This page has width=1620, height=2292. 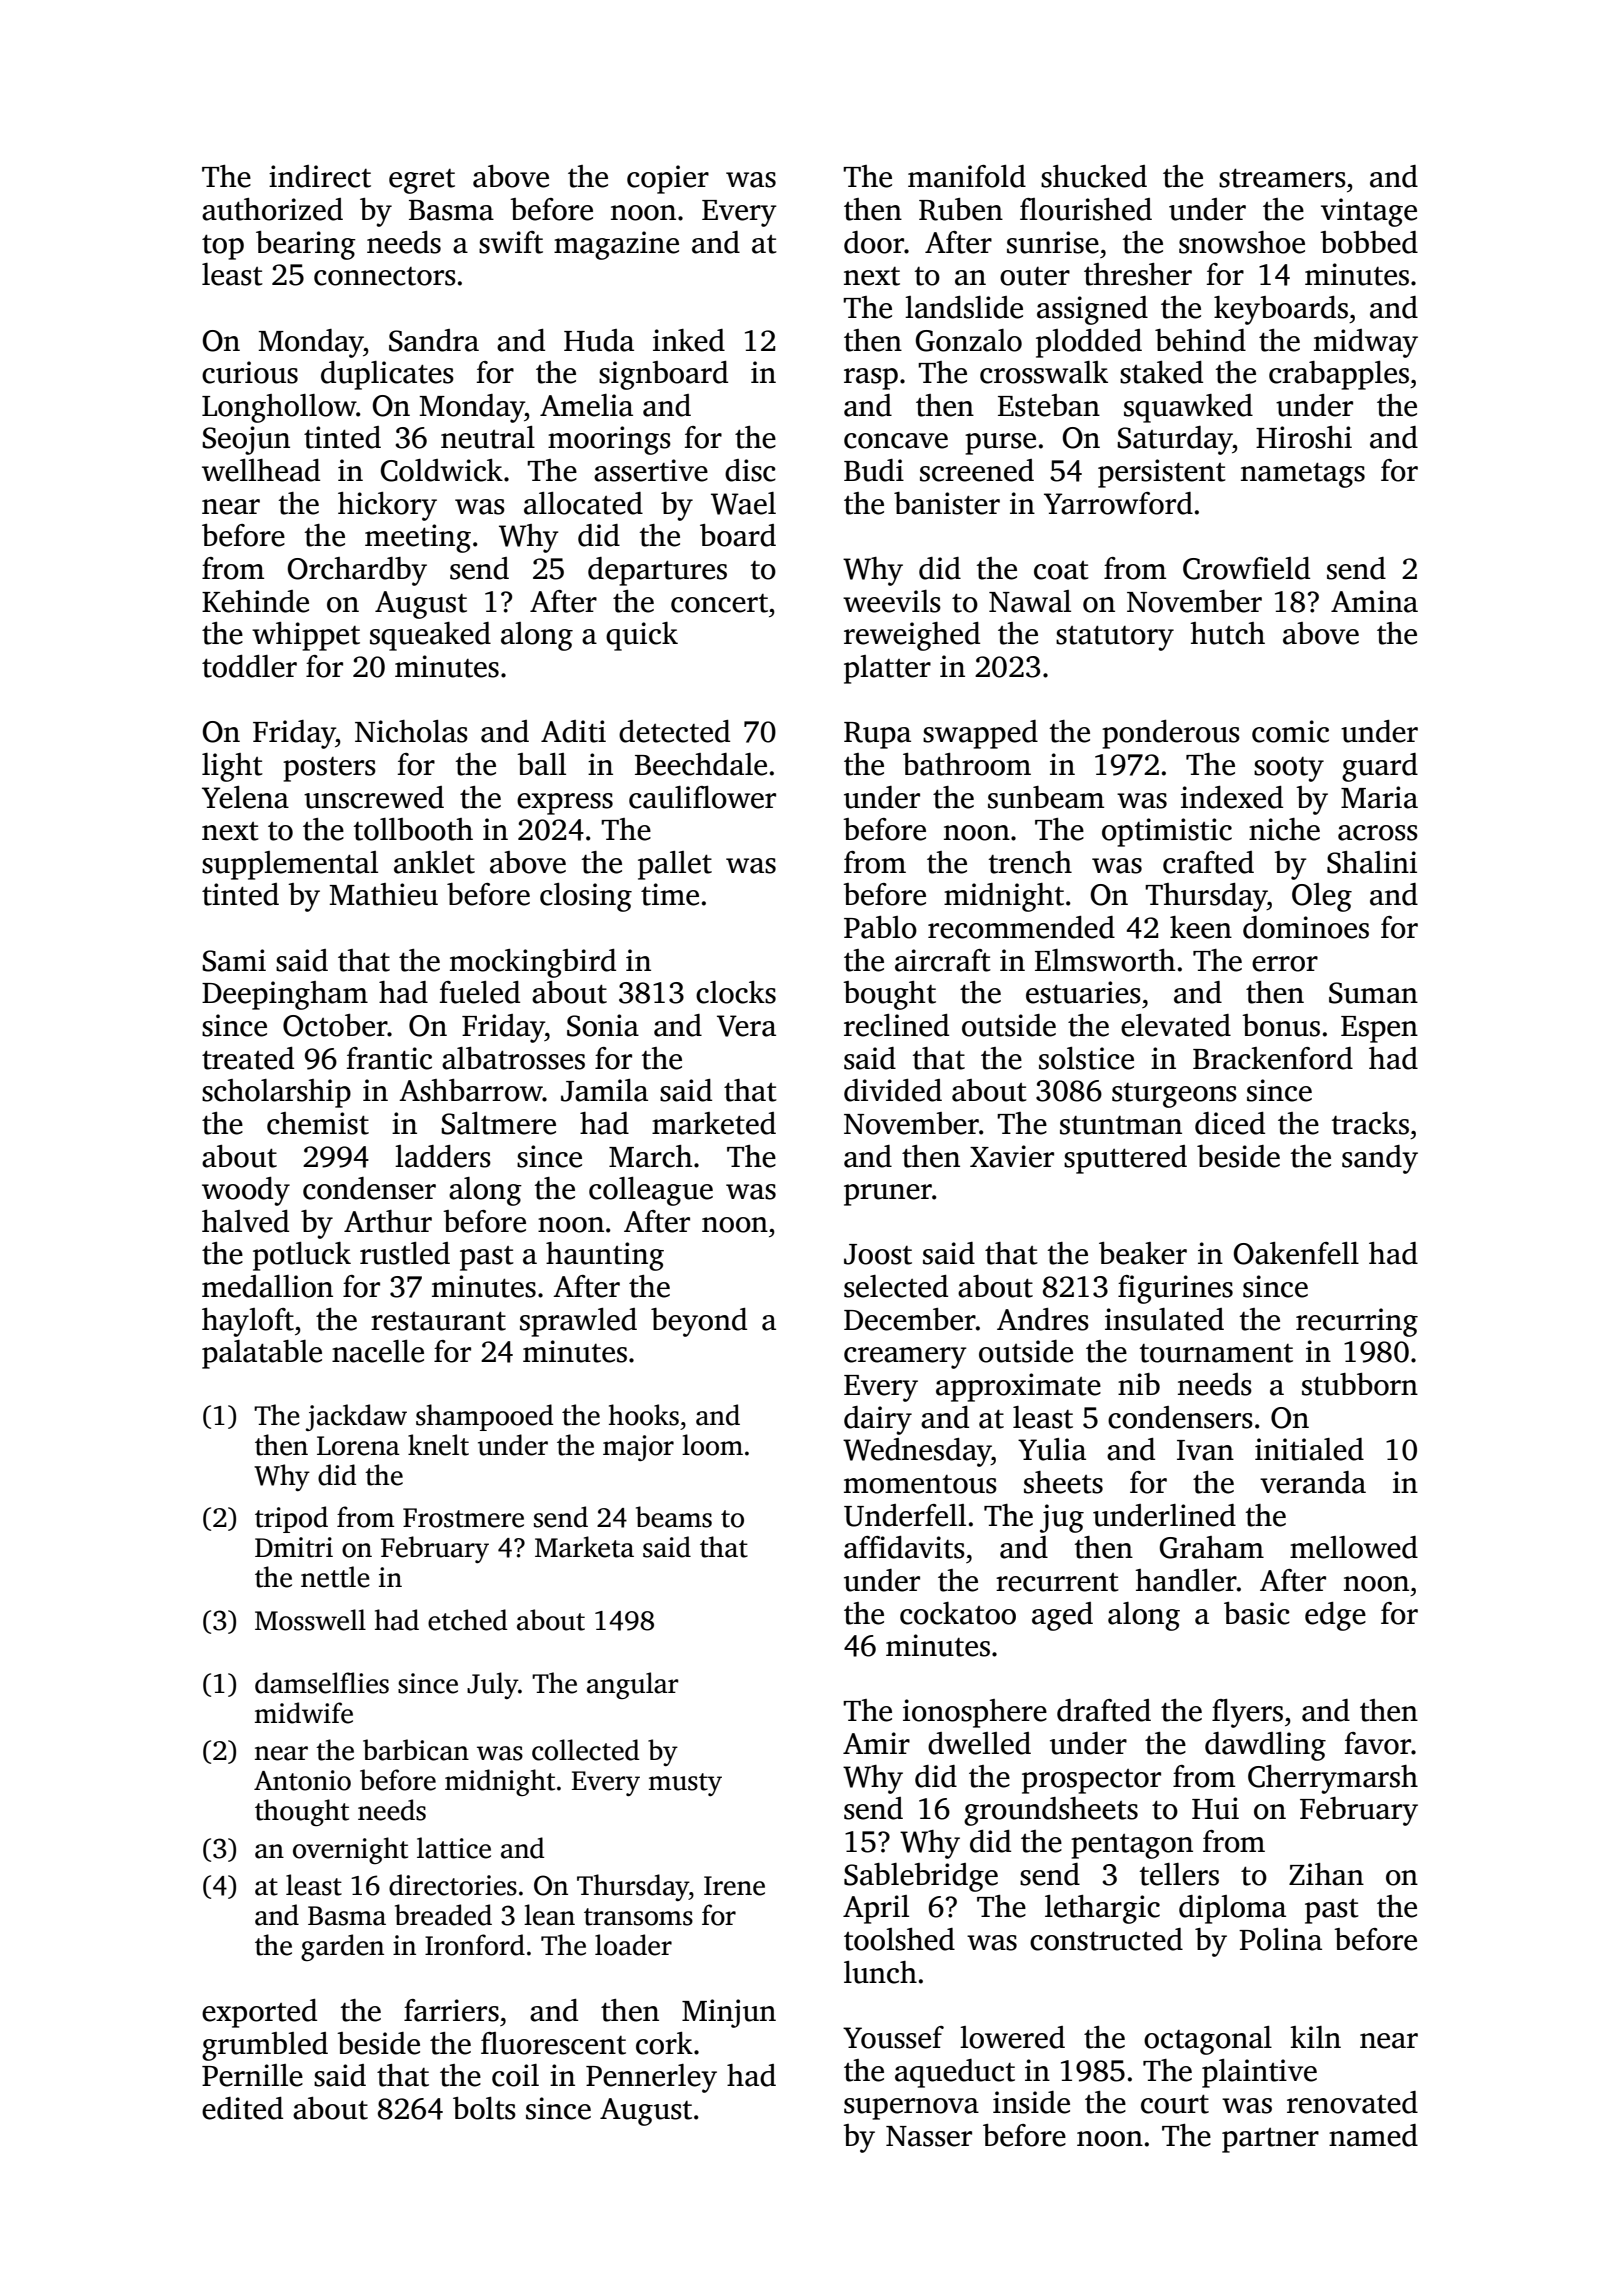 I want to click on Antonio, so click(x=302, y=1780).
